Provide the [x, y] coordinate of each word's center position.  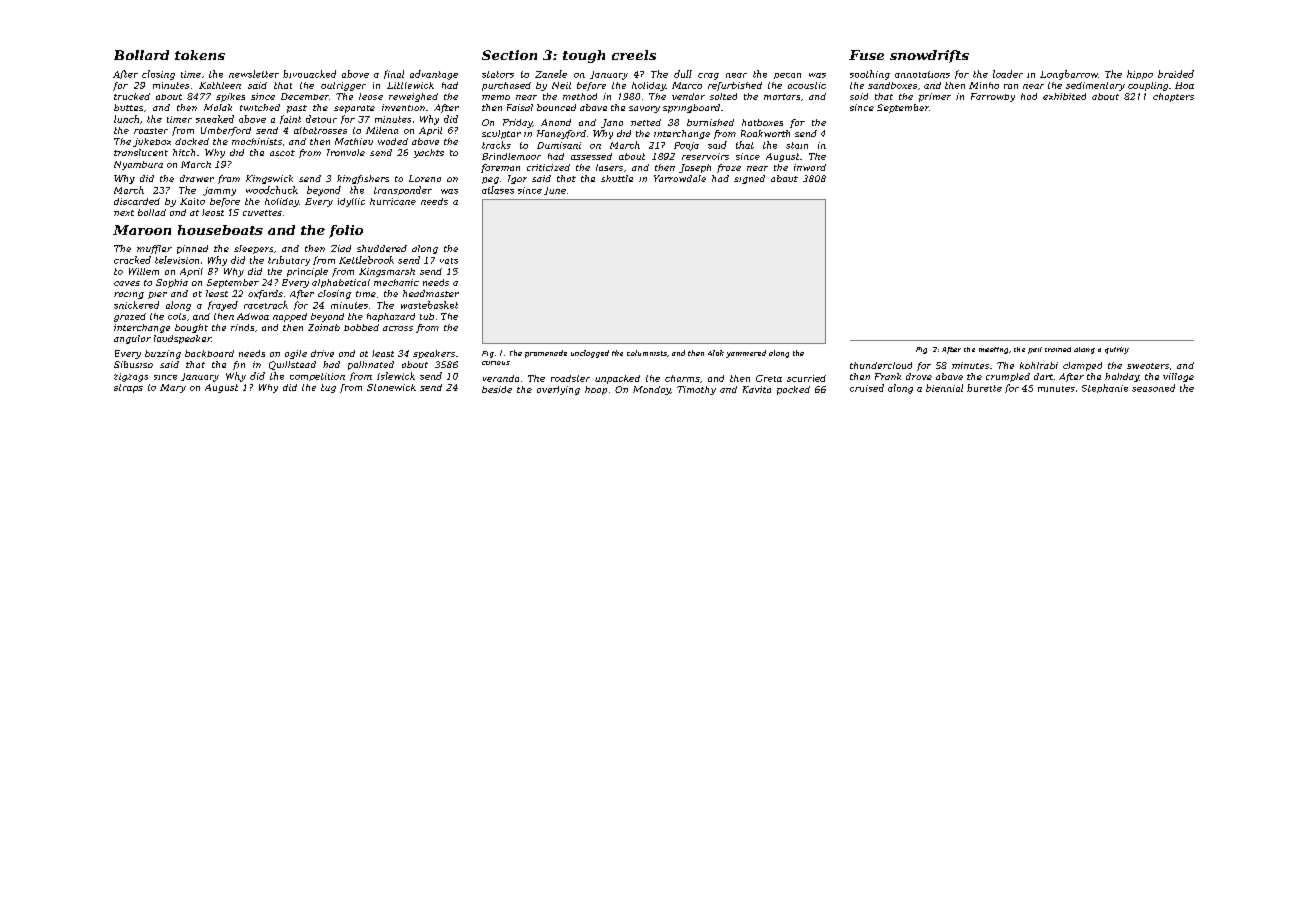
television [177, 260]
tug [328, 388]
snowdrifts [929, 56]
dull [683, 74]
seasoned [1153, 388]
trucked [132, 96]
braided [1176, 74]
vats [449, 261]
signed [749, 179]
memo [496, 97]
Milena [382, 130]
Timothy [696, 390]
